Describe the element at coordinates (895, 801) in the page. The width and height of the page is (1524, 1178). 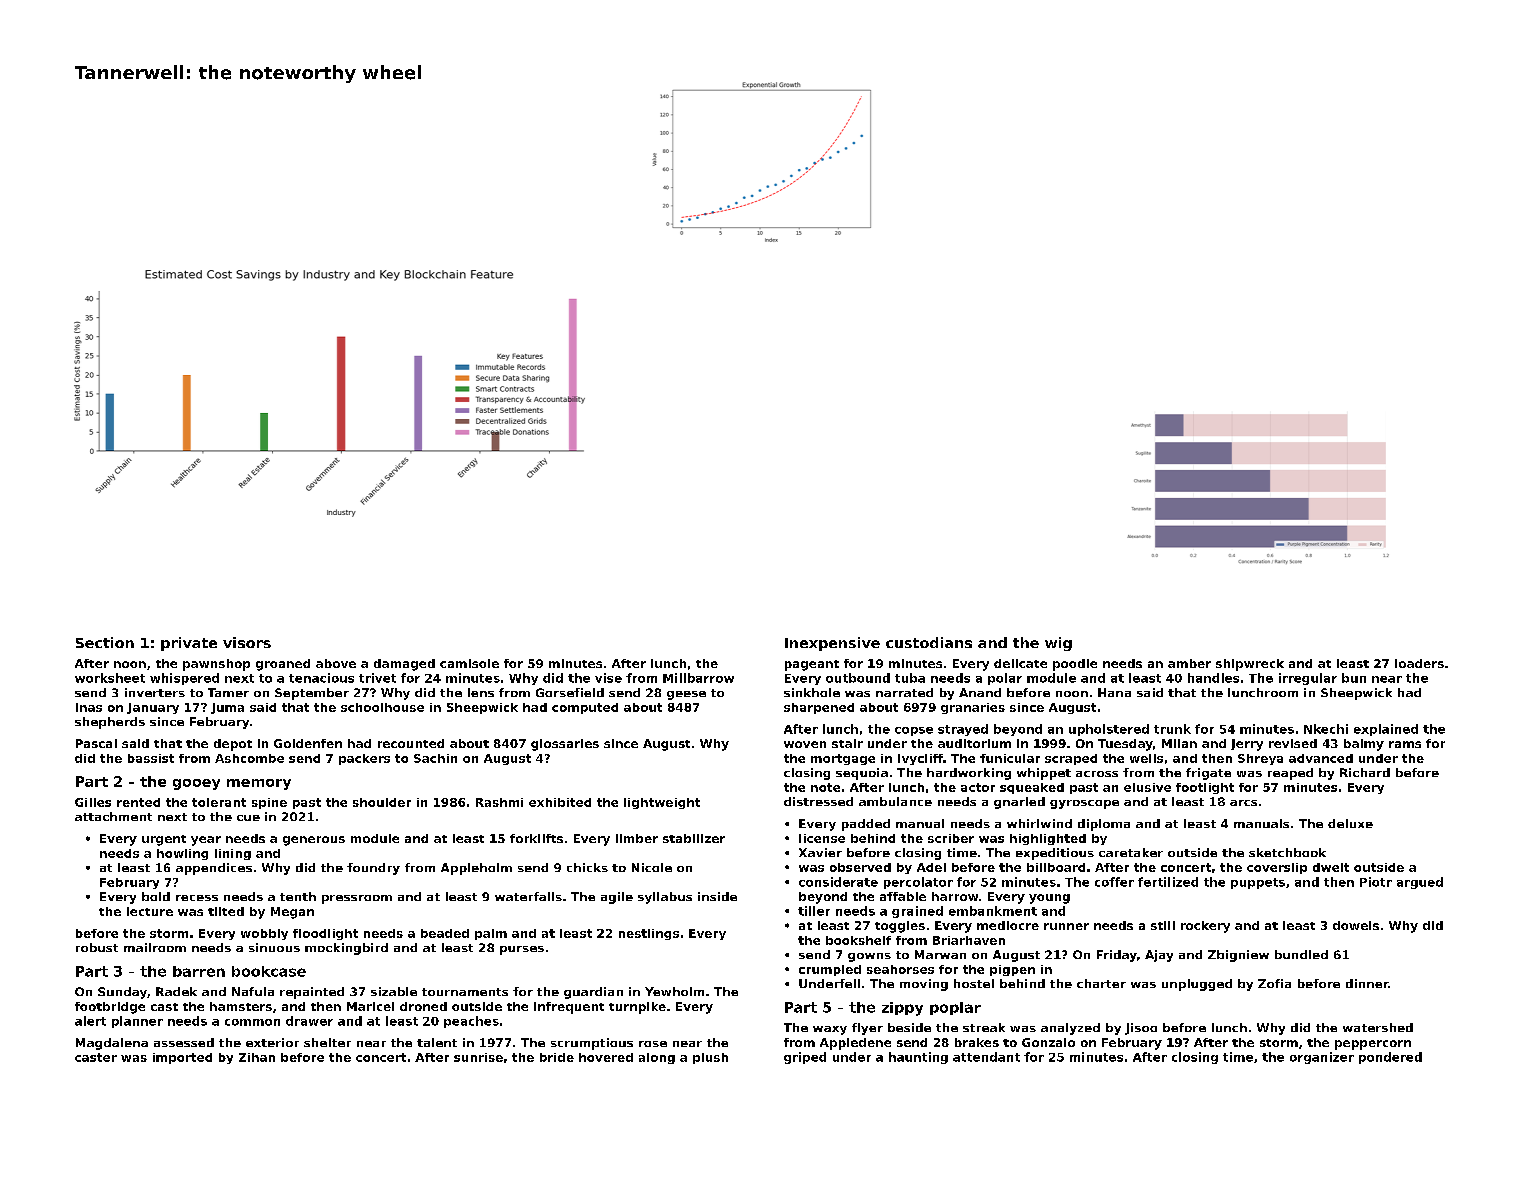
I see `ambulance` at that location.
